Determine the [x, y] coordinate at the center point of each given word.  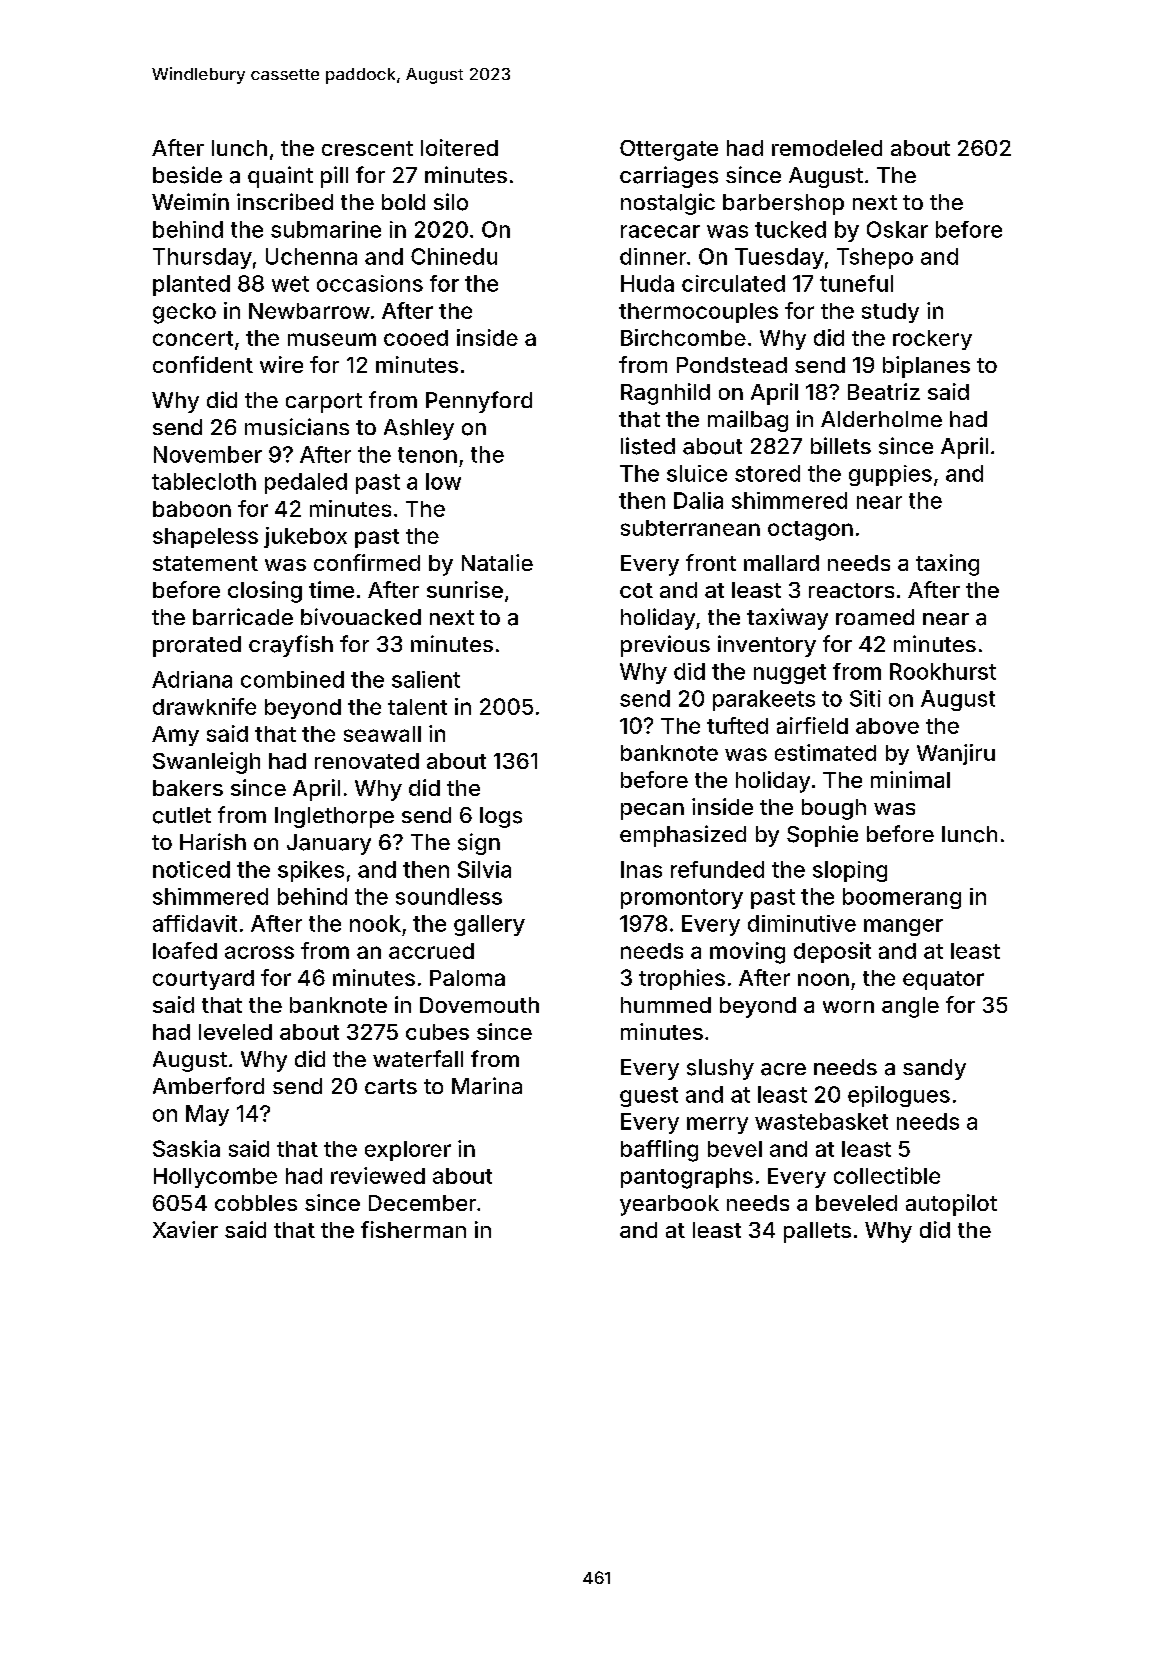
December [422, 1203]
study [890, 313]
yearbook [669, 1205]
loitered [459, 147]
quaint [280, 177]
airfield [812, 725]
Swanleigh [206, 763]
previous [665, 646]
